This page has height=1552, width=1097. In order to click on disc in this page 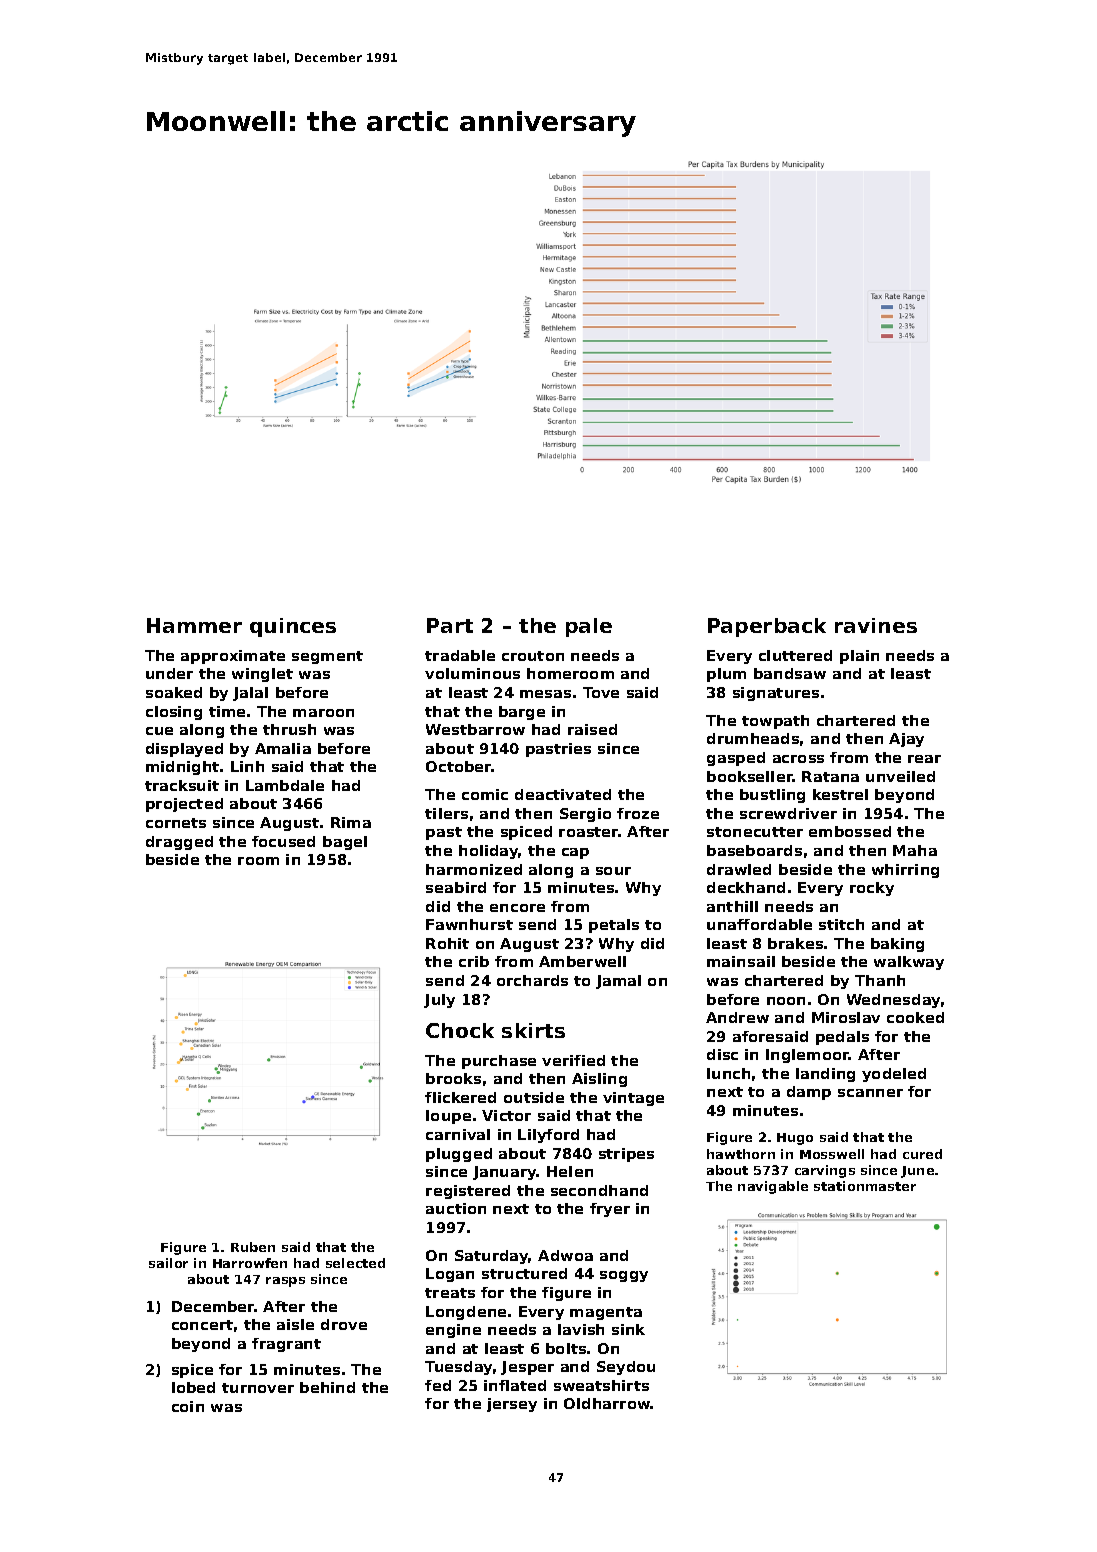, I will do `click(722, 1054)`.
